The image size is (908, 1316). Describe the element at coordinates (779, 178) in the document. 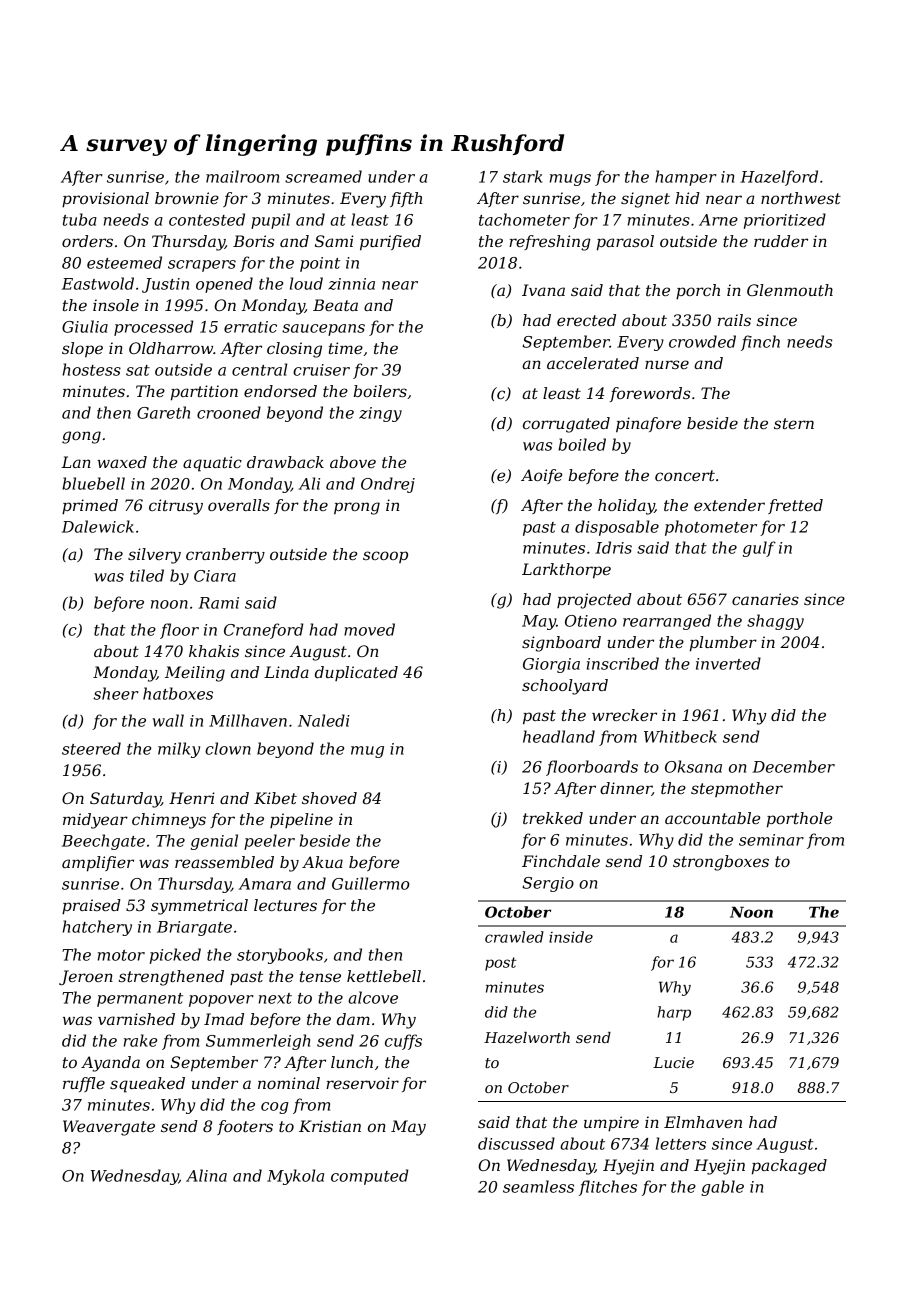

I see `Hazelford` at that location.
